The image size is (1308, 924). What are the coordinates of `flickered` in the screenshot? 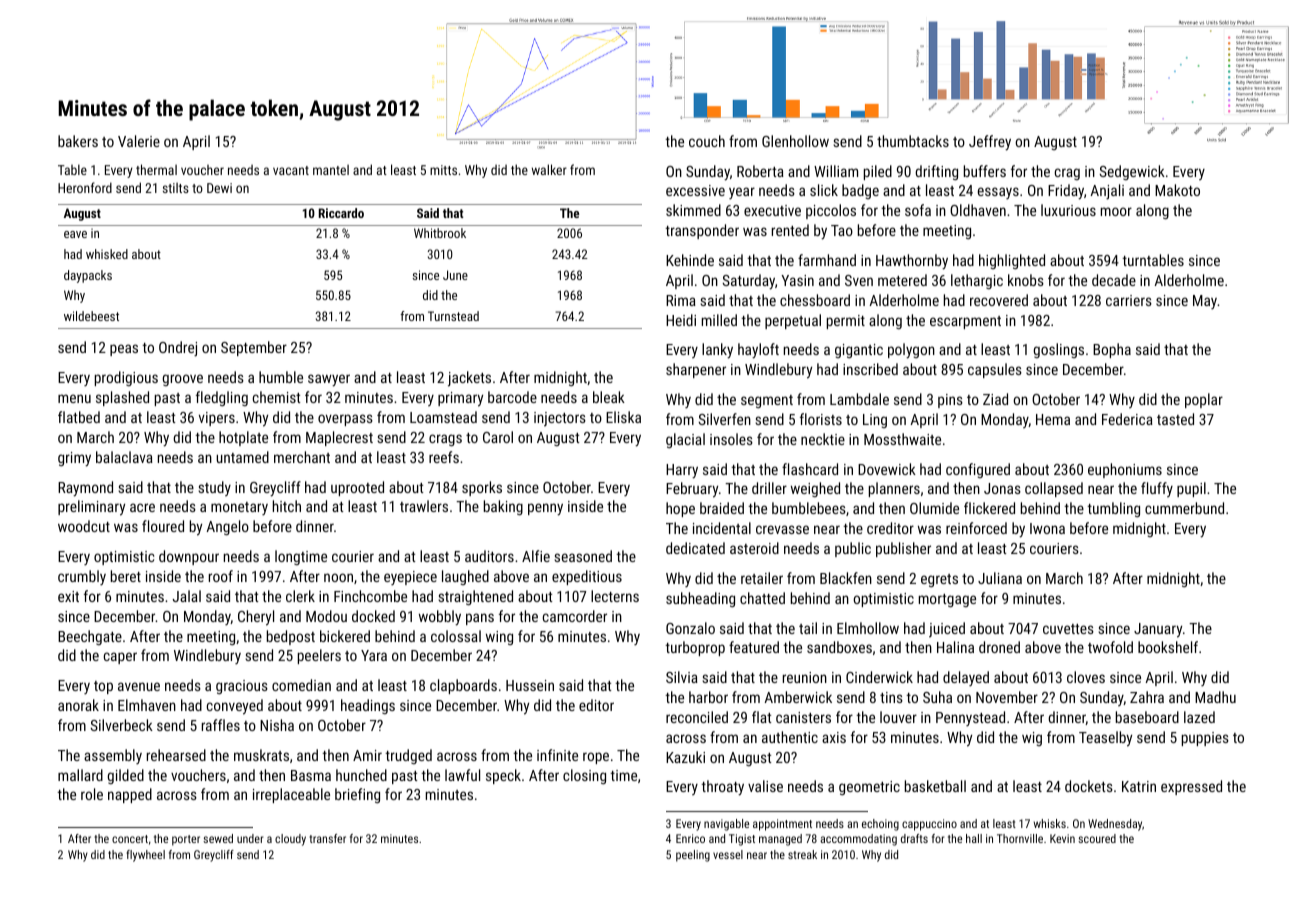 It's located at (989, 508).
